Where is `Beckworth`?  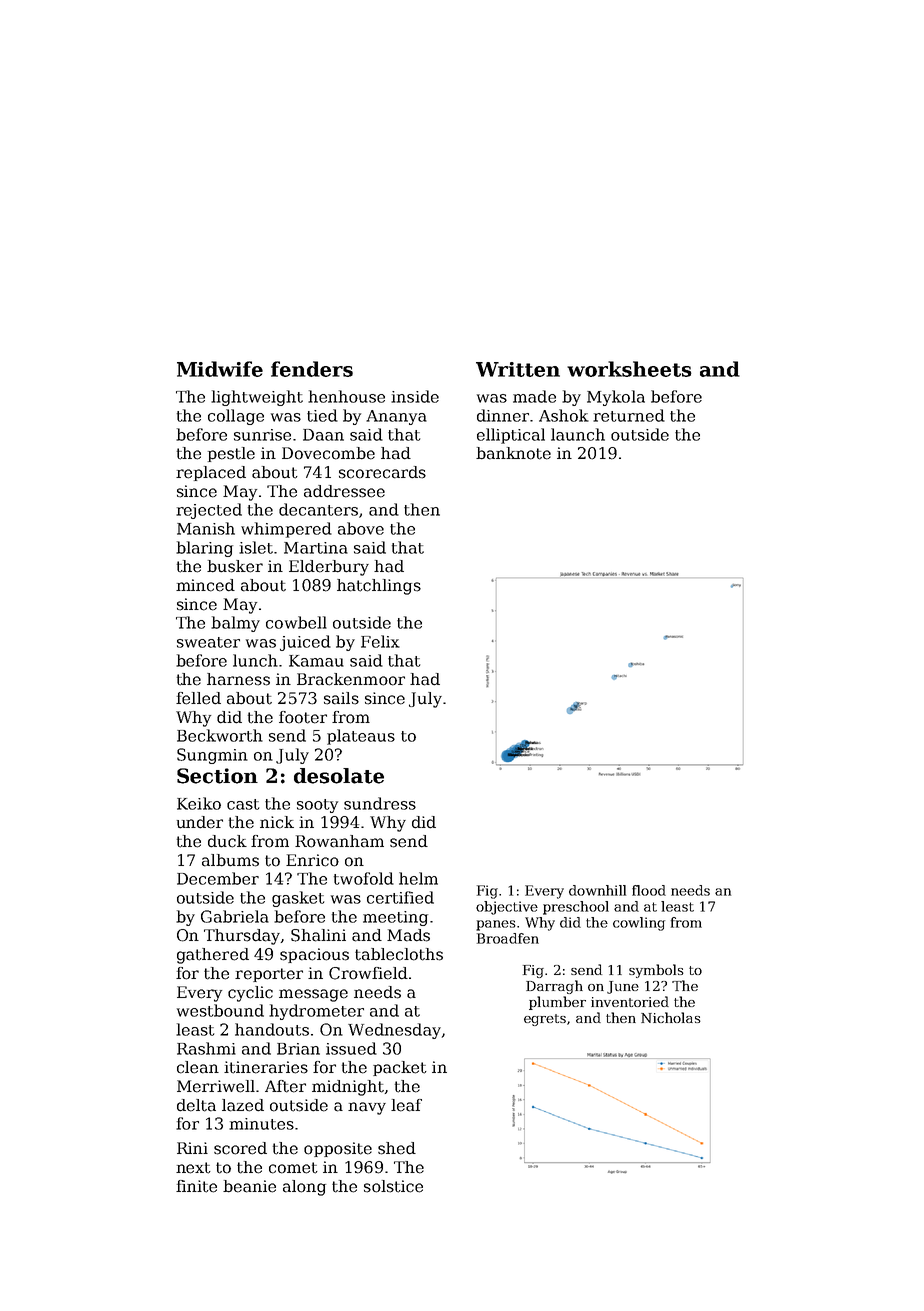
Beckworth is located at coordinates (220, 735).
